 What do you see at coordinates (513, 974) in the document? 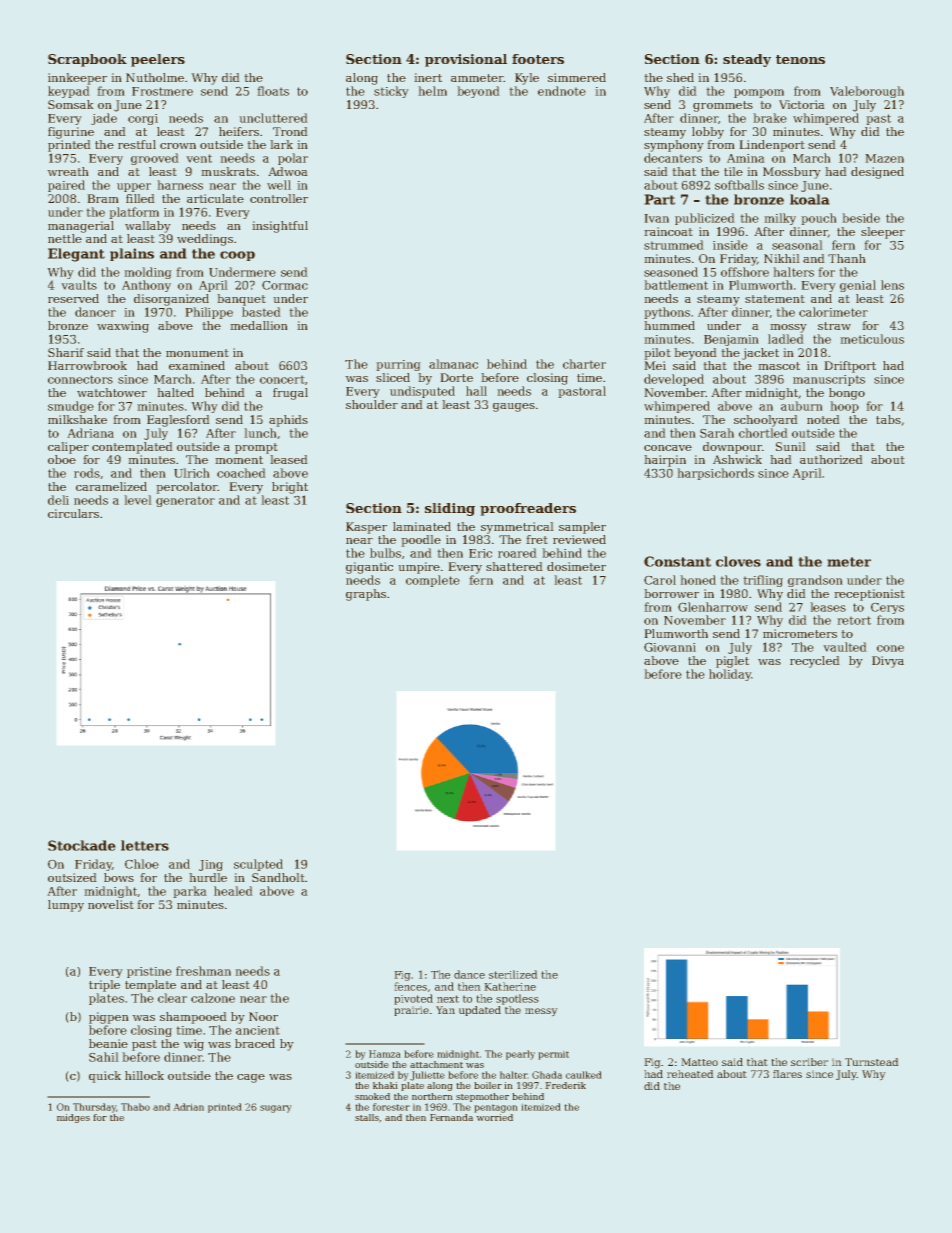
I see `sterilized` at bounding box center [513, 974].
